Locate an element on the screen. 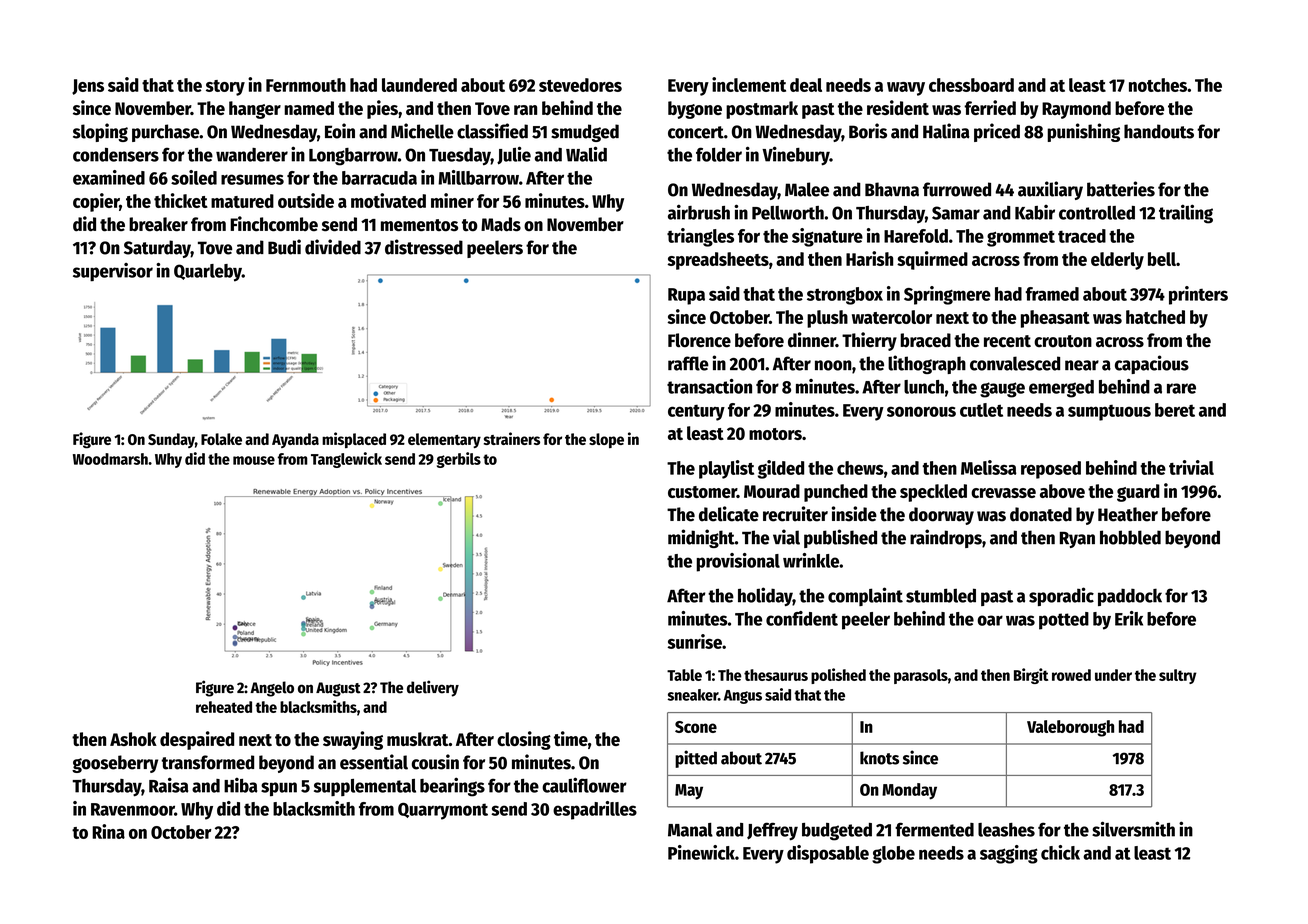  gilded is located at coordinates (781, 469).
